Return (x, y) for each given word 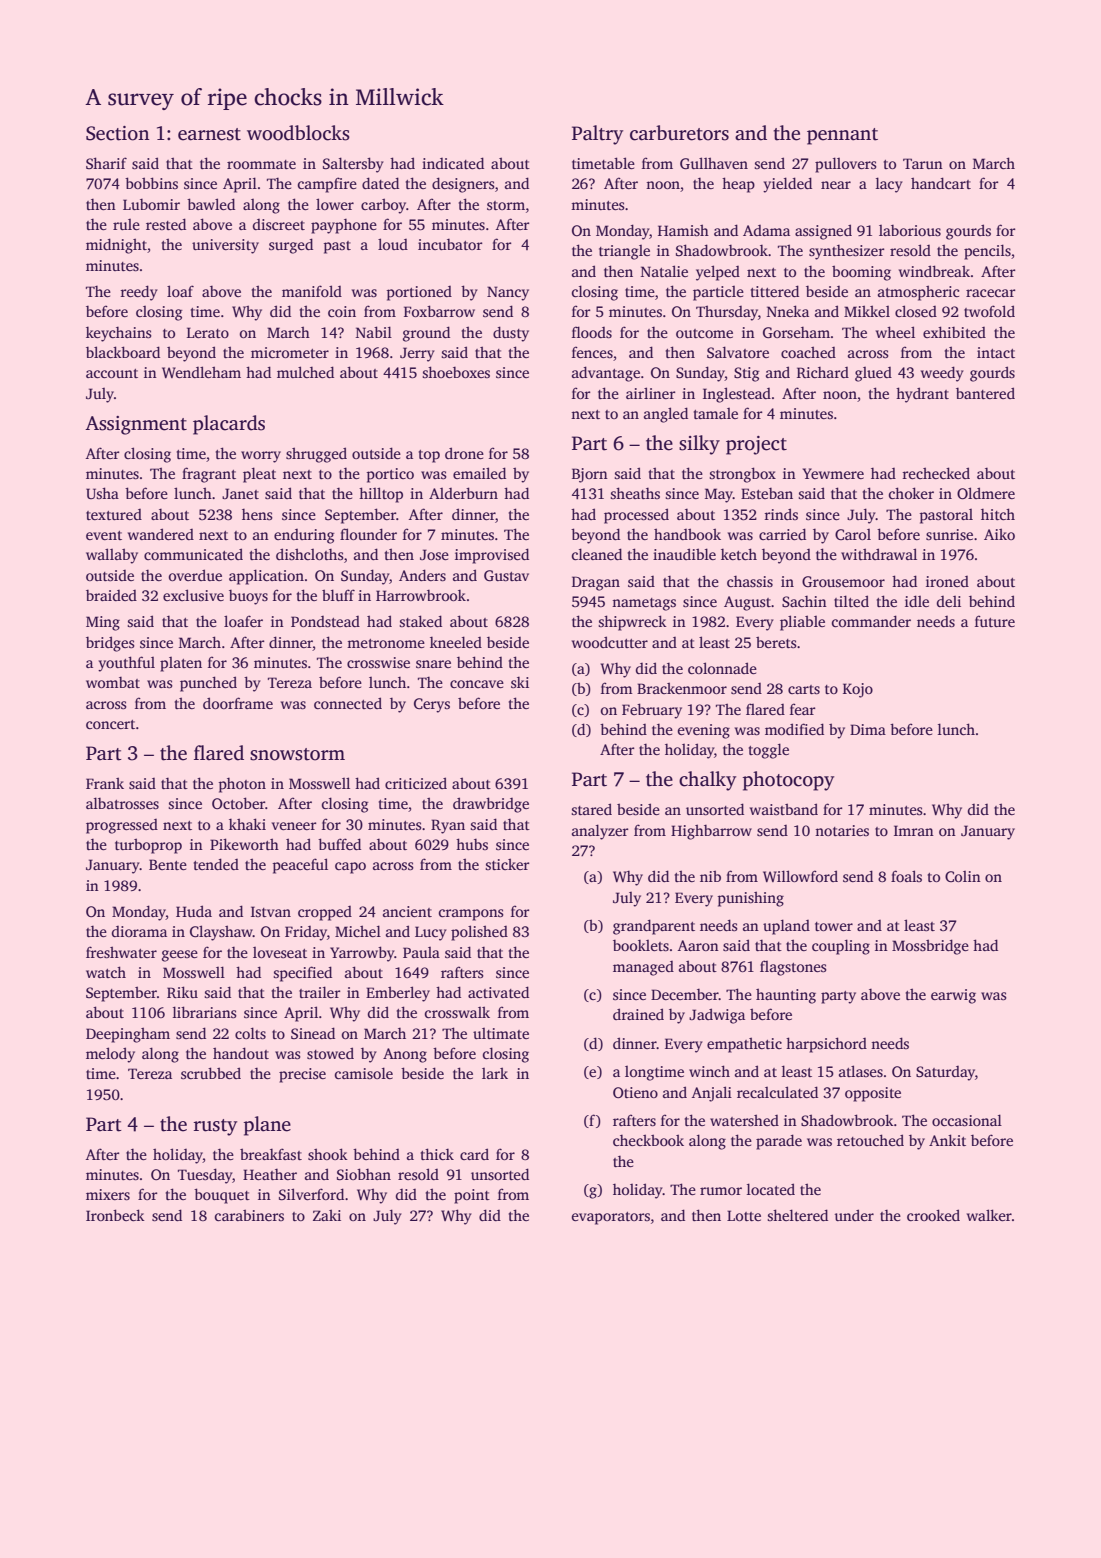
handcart (941, 183)
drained (638, 1014)
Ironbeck (115, 1215)
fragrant (209, 475)
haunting (786, 996)
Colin (963, 876)
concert (110, 724)
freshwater (121, 952)
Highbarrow (711, 832)
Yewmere (833, 473)
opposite (873, 1094)
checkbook (648, 1140)
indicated (453, 163)
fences (592, 352)
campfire (327, 185)
